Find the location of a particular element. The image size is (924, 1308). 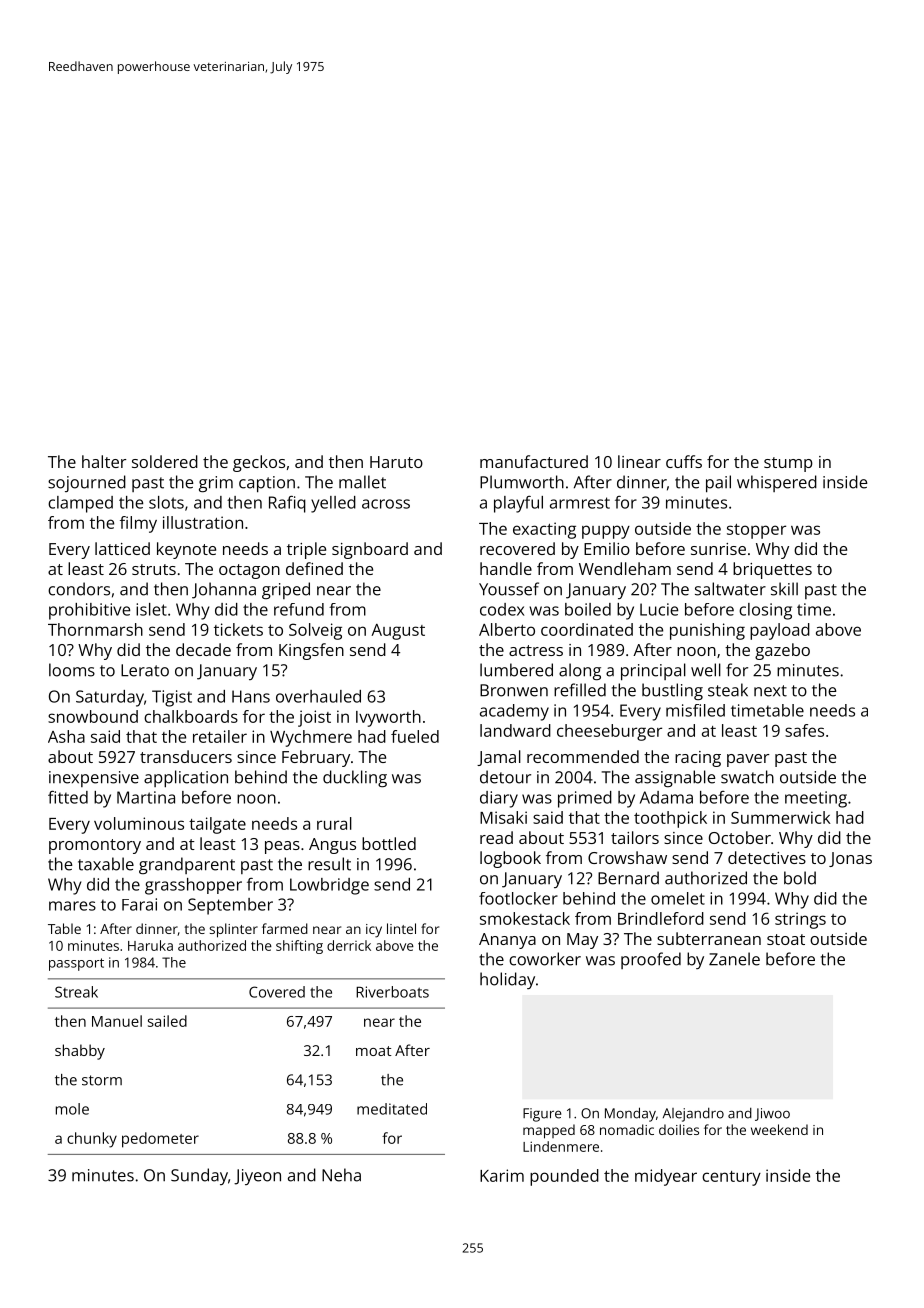

stump is located at coordinates (788, 464).
